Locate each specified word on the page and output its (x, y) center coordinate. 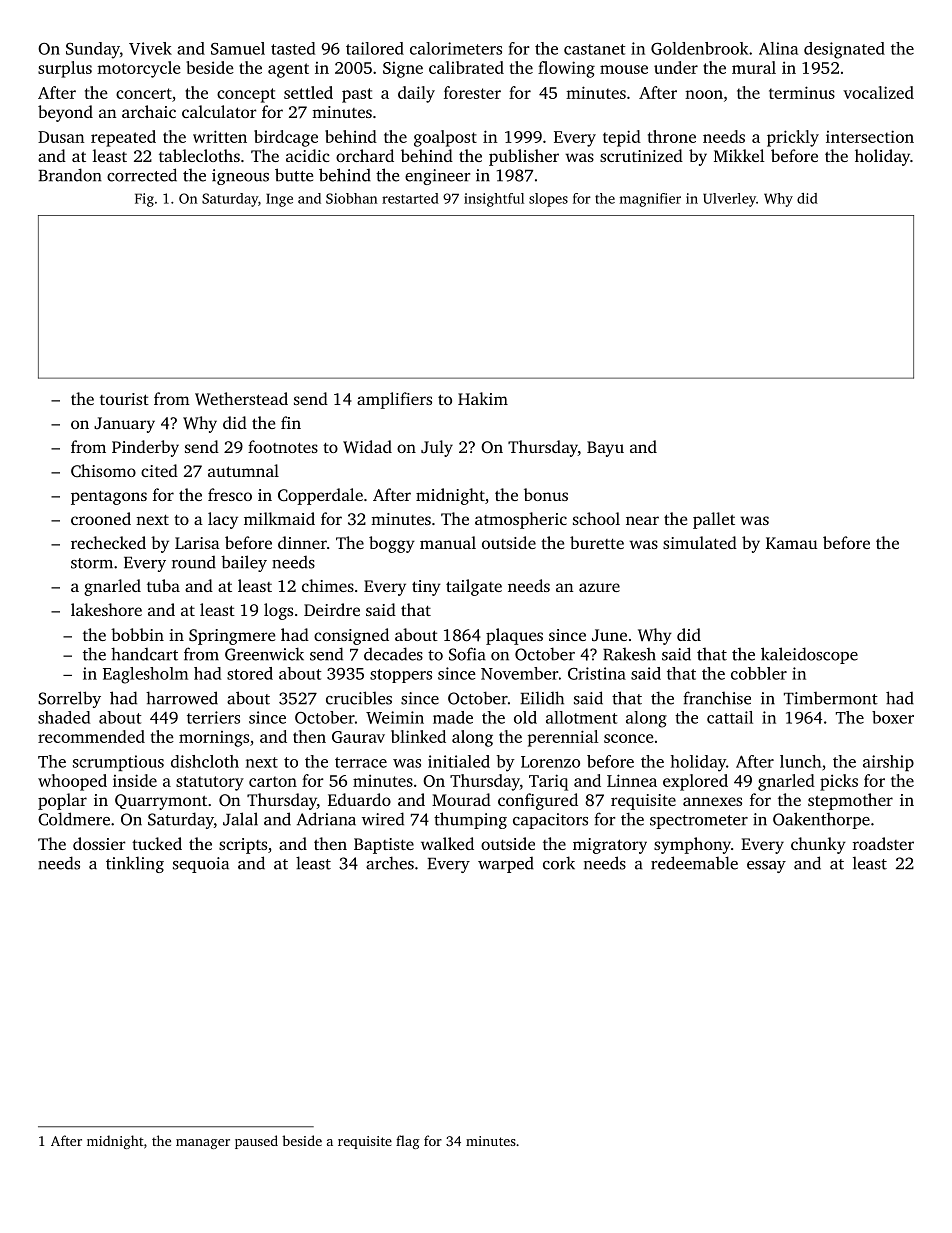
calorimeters (456, 48)
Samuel (238, 48)
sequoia (201, 865)
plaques (514, 636)
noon (704, 94)
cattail (730, 717)
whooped (72, 782)
